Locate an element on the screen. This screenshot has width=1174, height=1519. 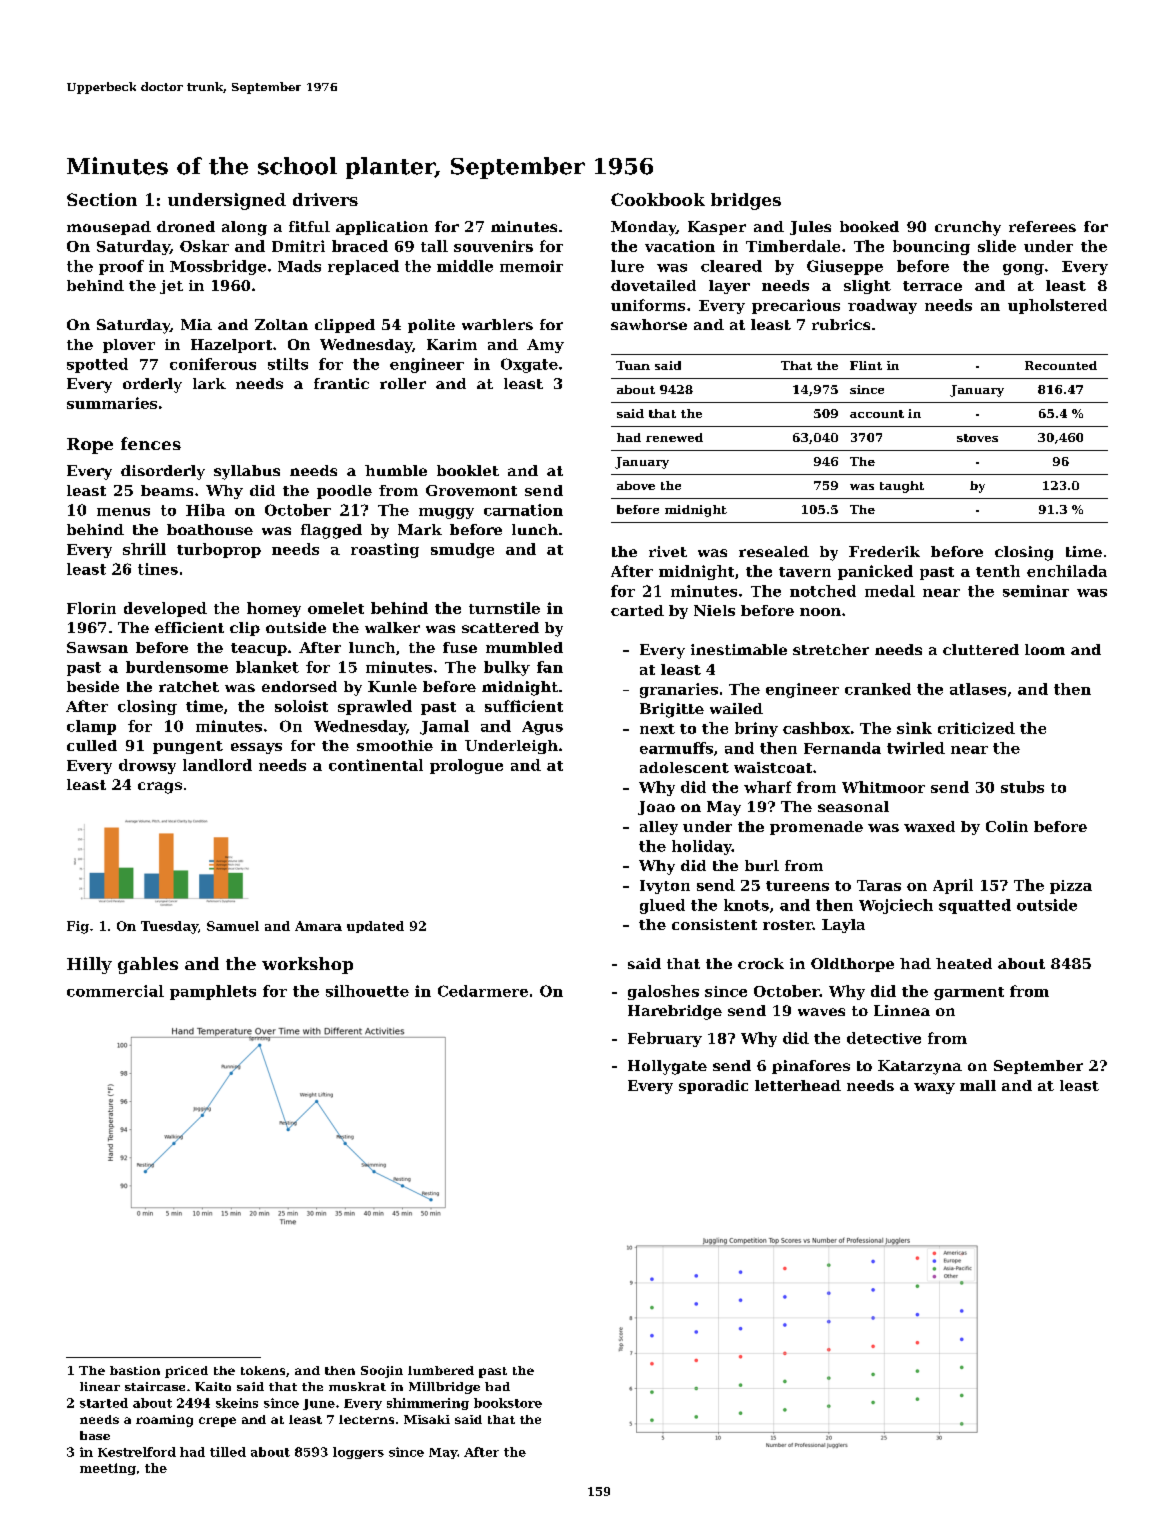
loggers is located at coordinates (358, 1453).
